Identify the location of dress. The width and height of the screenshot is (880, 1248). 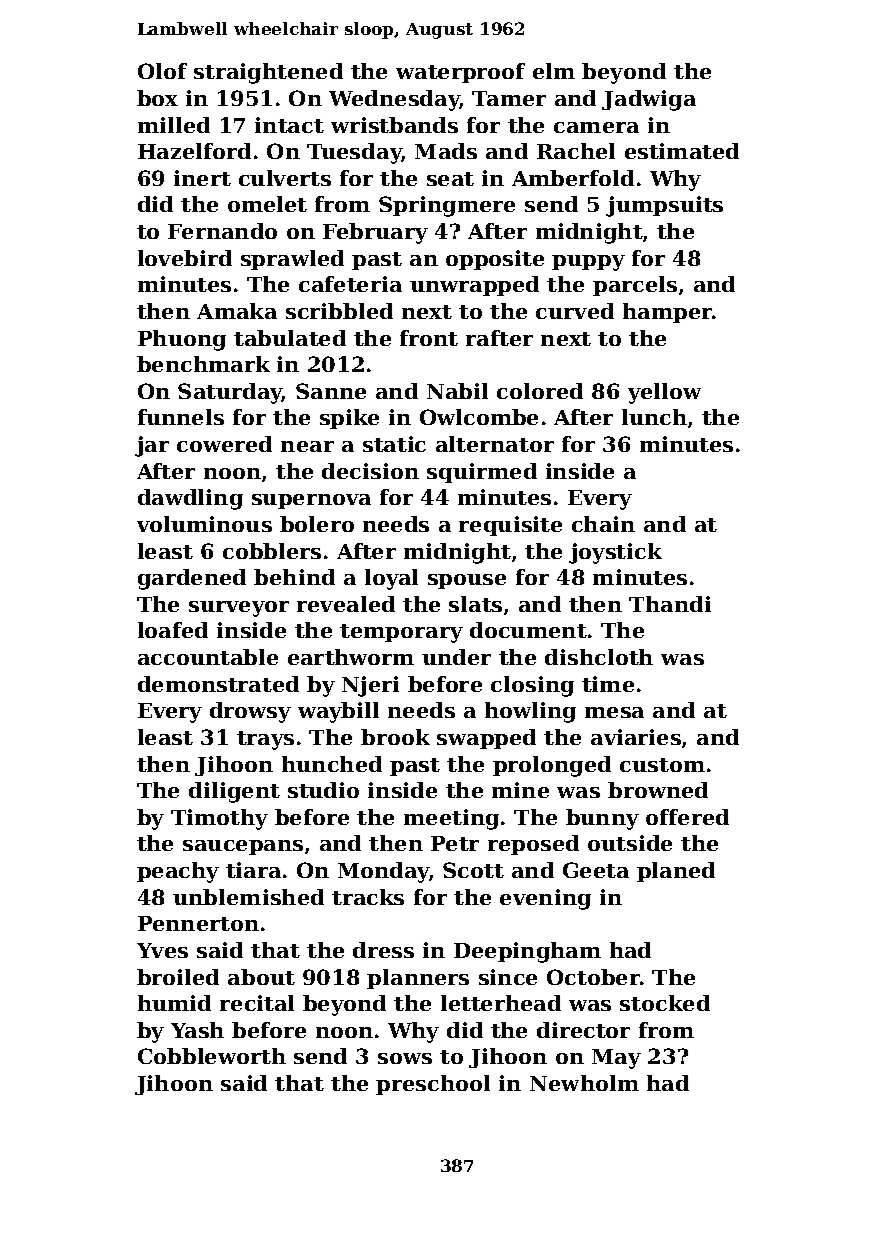
(383, 950).
